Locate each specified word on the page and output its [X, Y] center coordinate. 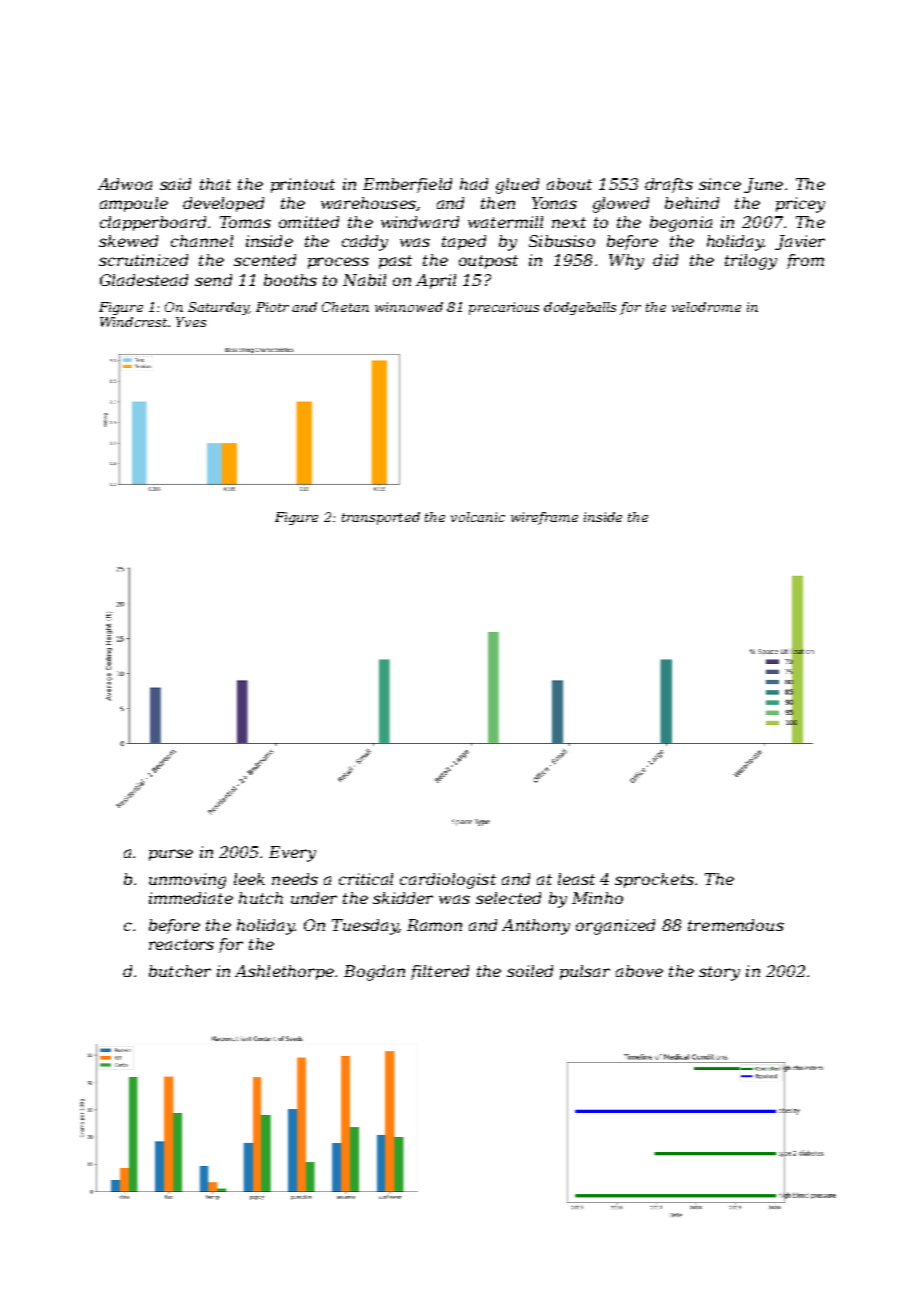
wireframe [544, 518]
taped [464, 242]
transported [381, 518]
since [720, 184]
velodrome [706, 307]
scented [265, 260]
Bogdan [374, 973]
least [576, 879]
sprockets [654, 880]
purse [171, 855]
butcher [180, 971]
